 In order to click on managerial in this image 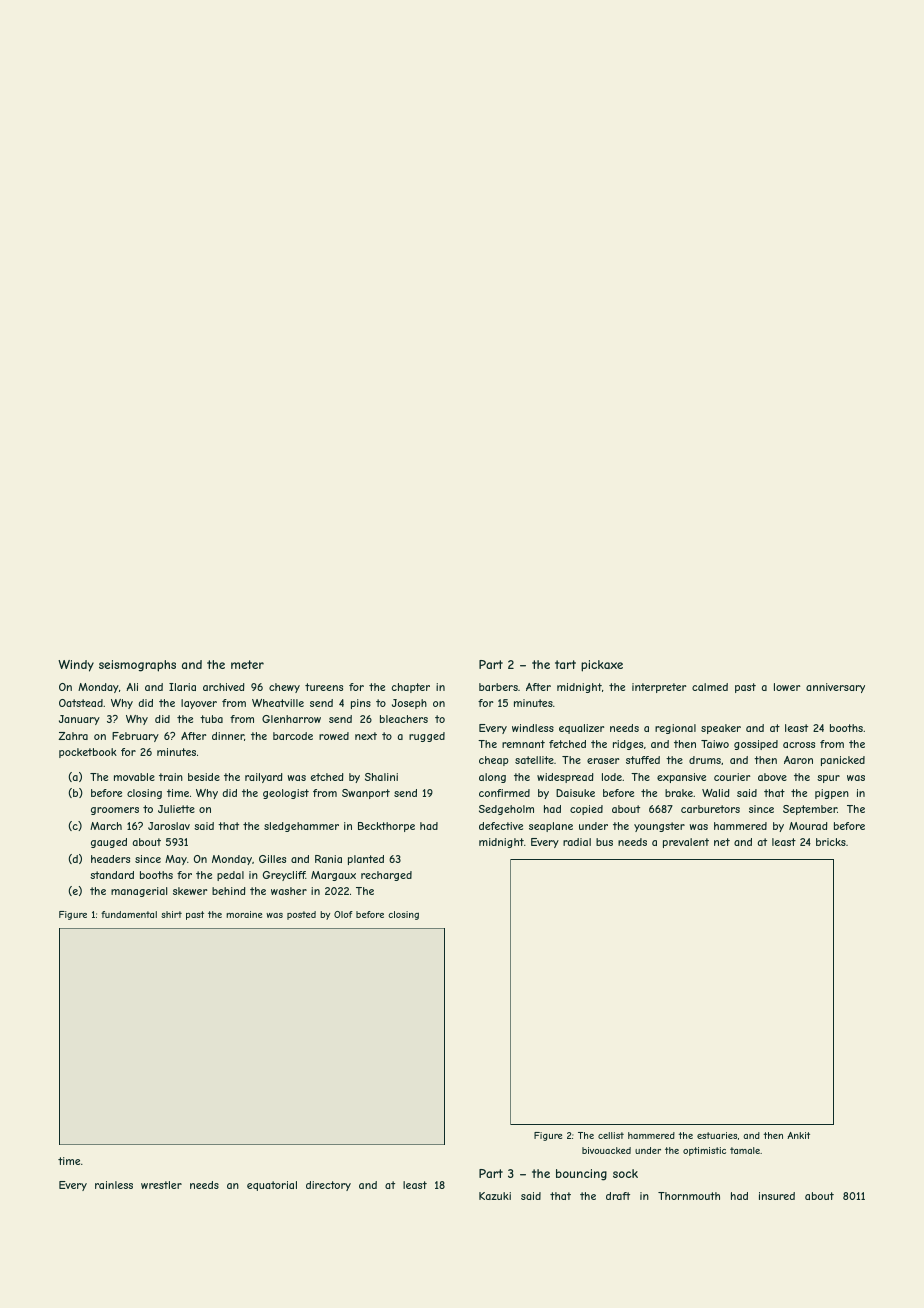, I will do `click(139, 892)`.
